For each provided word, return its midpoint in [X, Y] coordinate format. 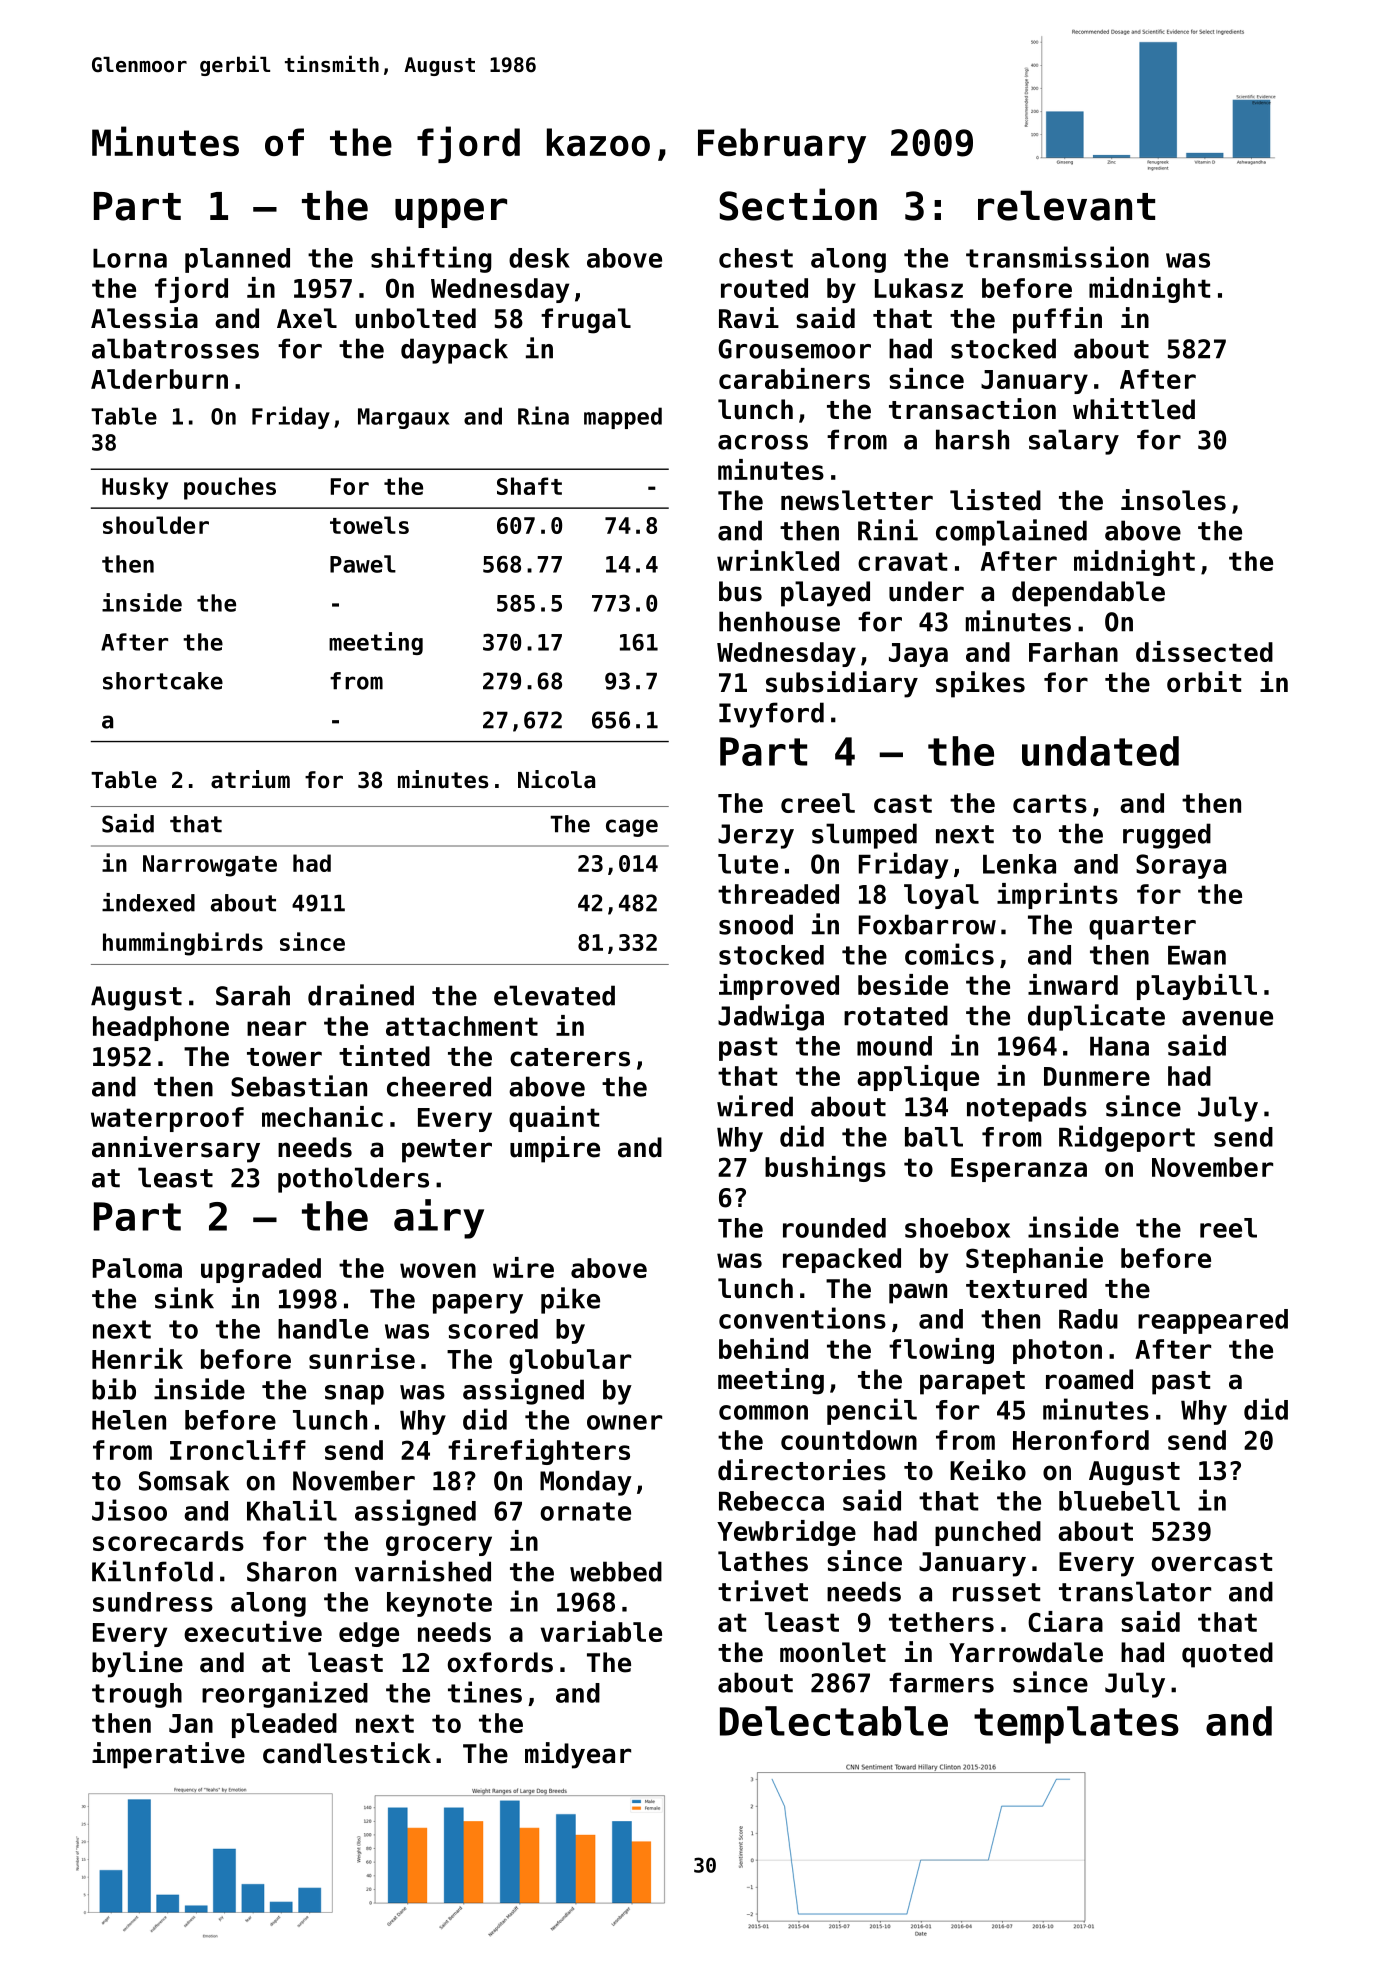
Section [798, 204]
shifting [431, 259]
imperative [168, 1755]
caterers [570, 1057]
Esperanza [1019, 1170]
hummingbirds [183, 944]
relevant [1066, 205]
